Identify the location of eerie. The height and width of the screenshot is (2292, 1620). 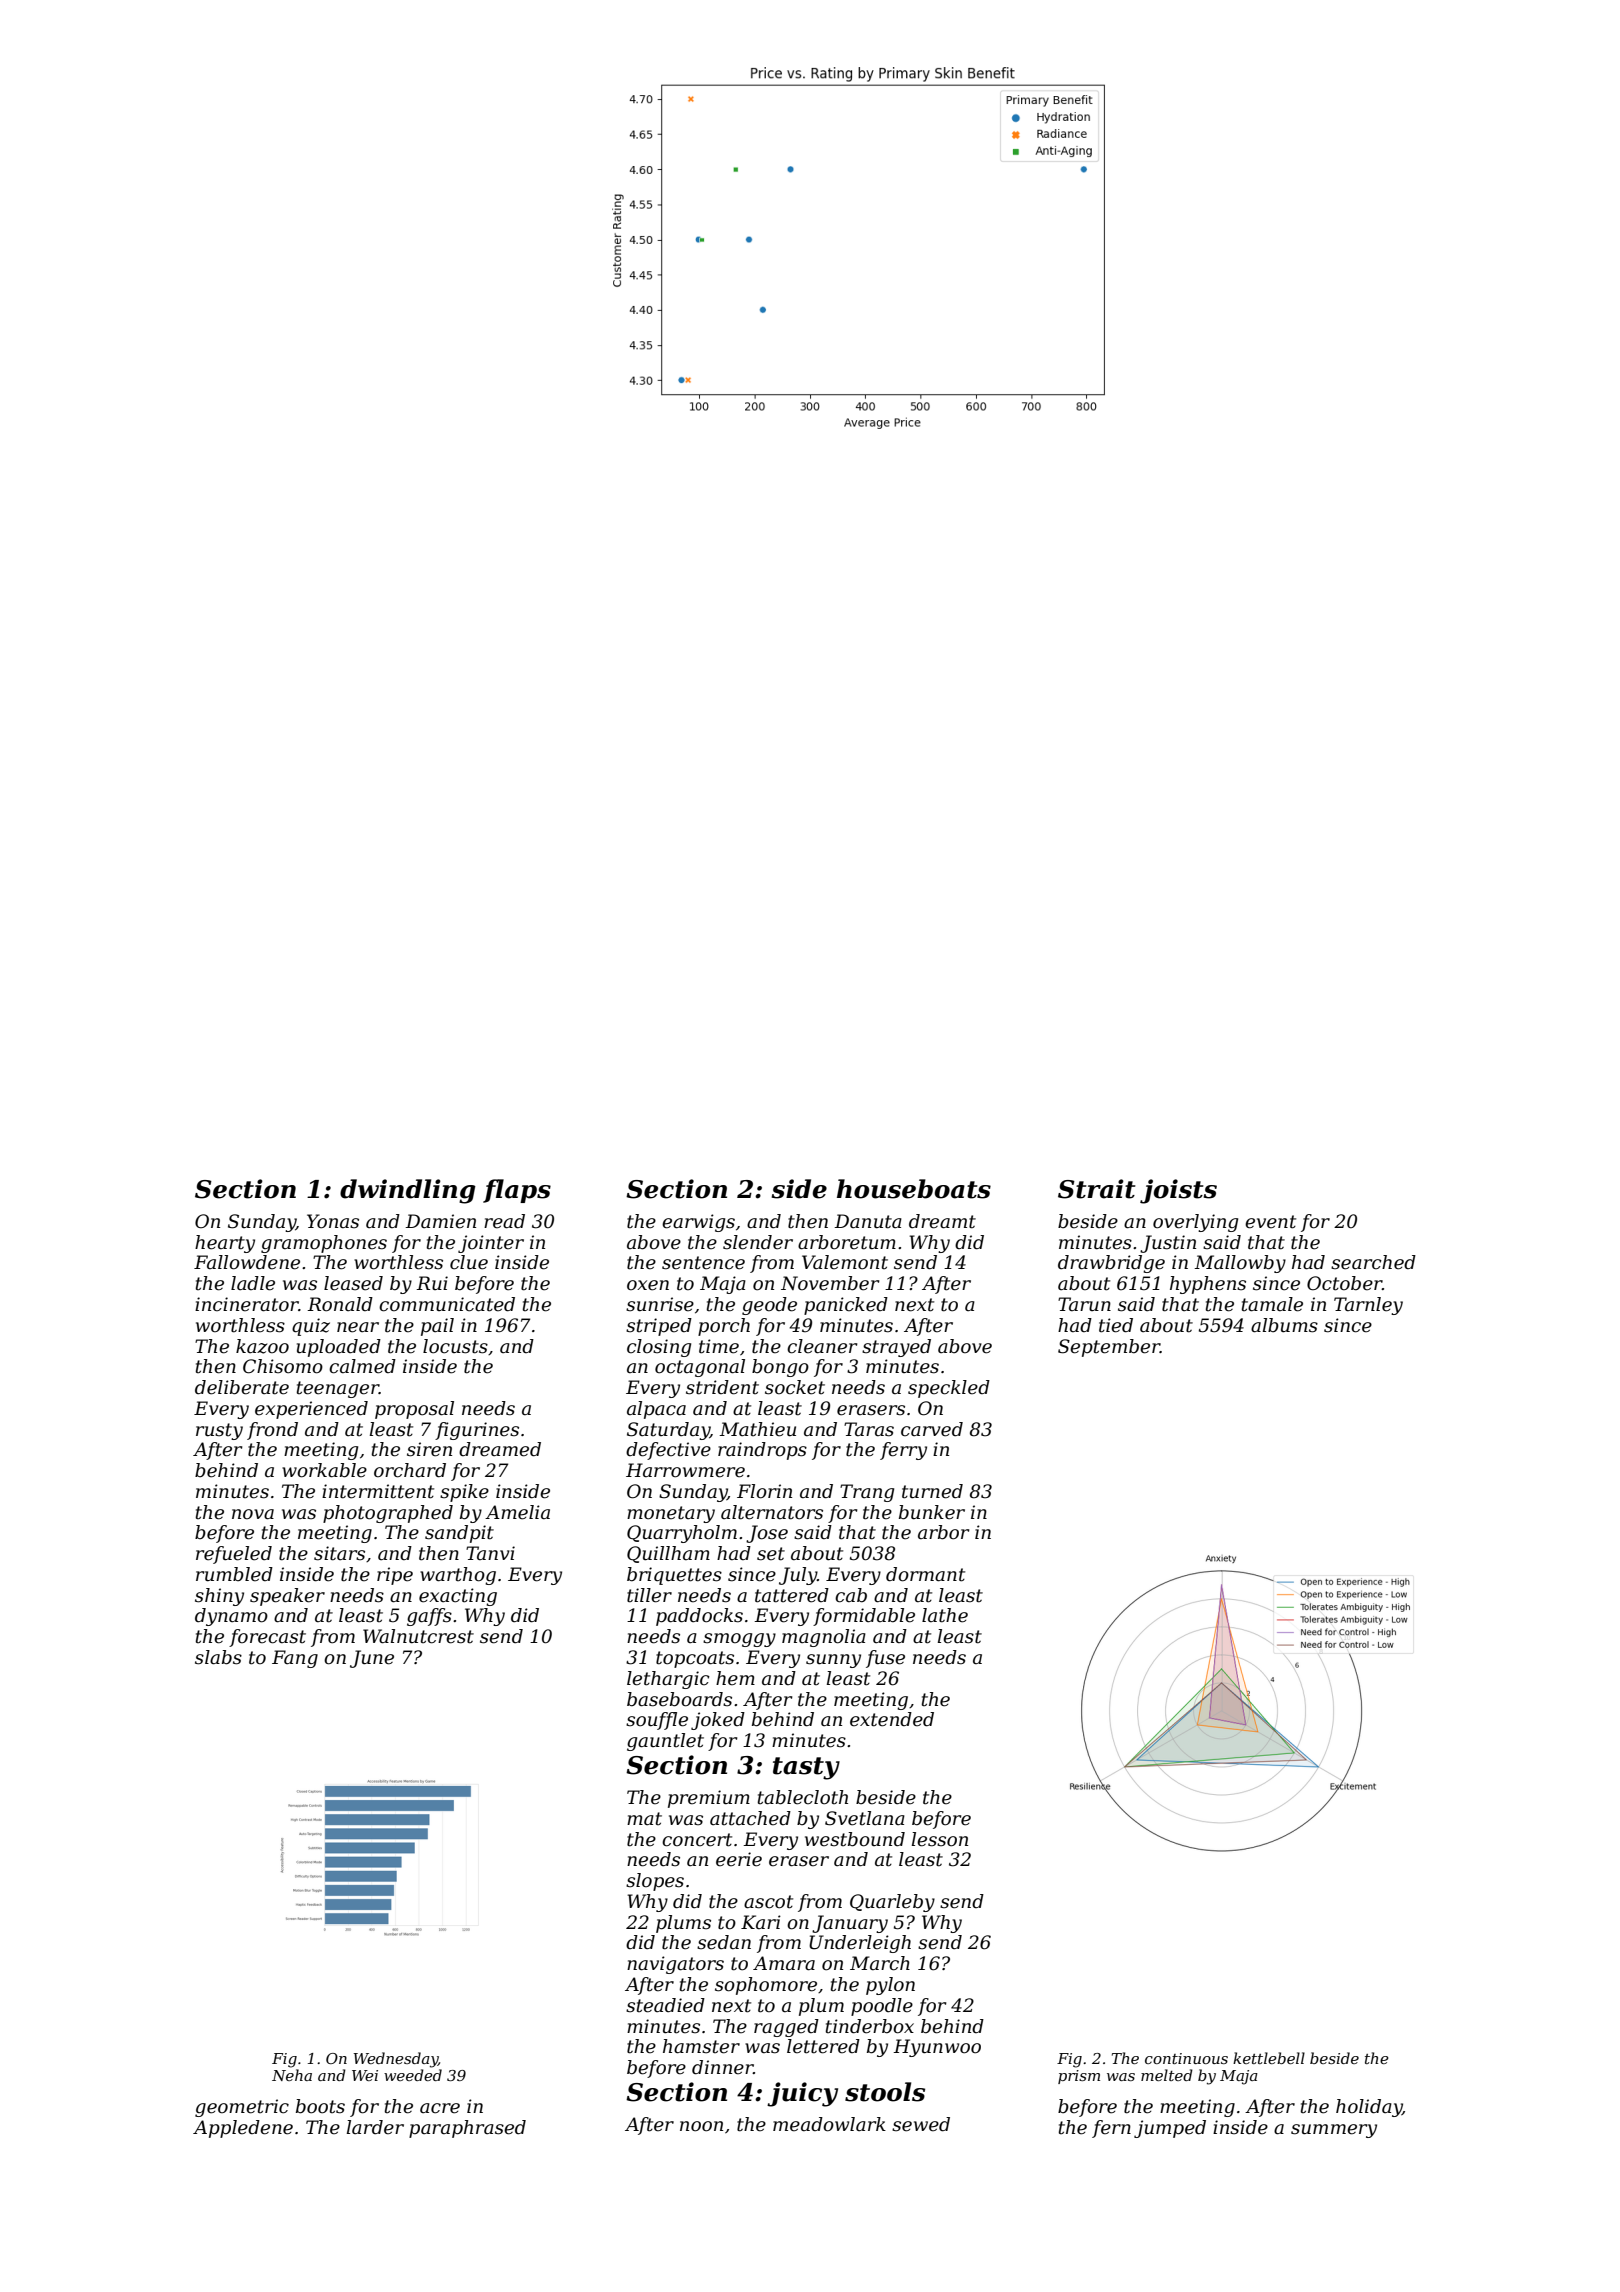
(739, 1859).
